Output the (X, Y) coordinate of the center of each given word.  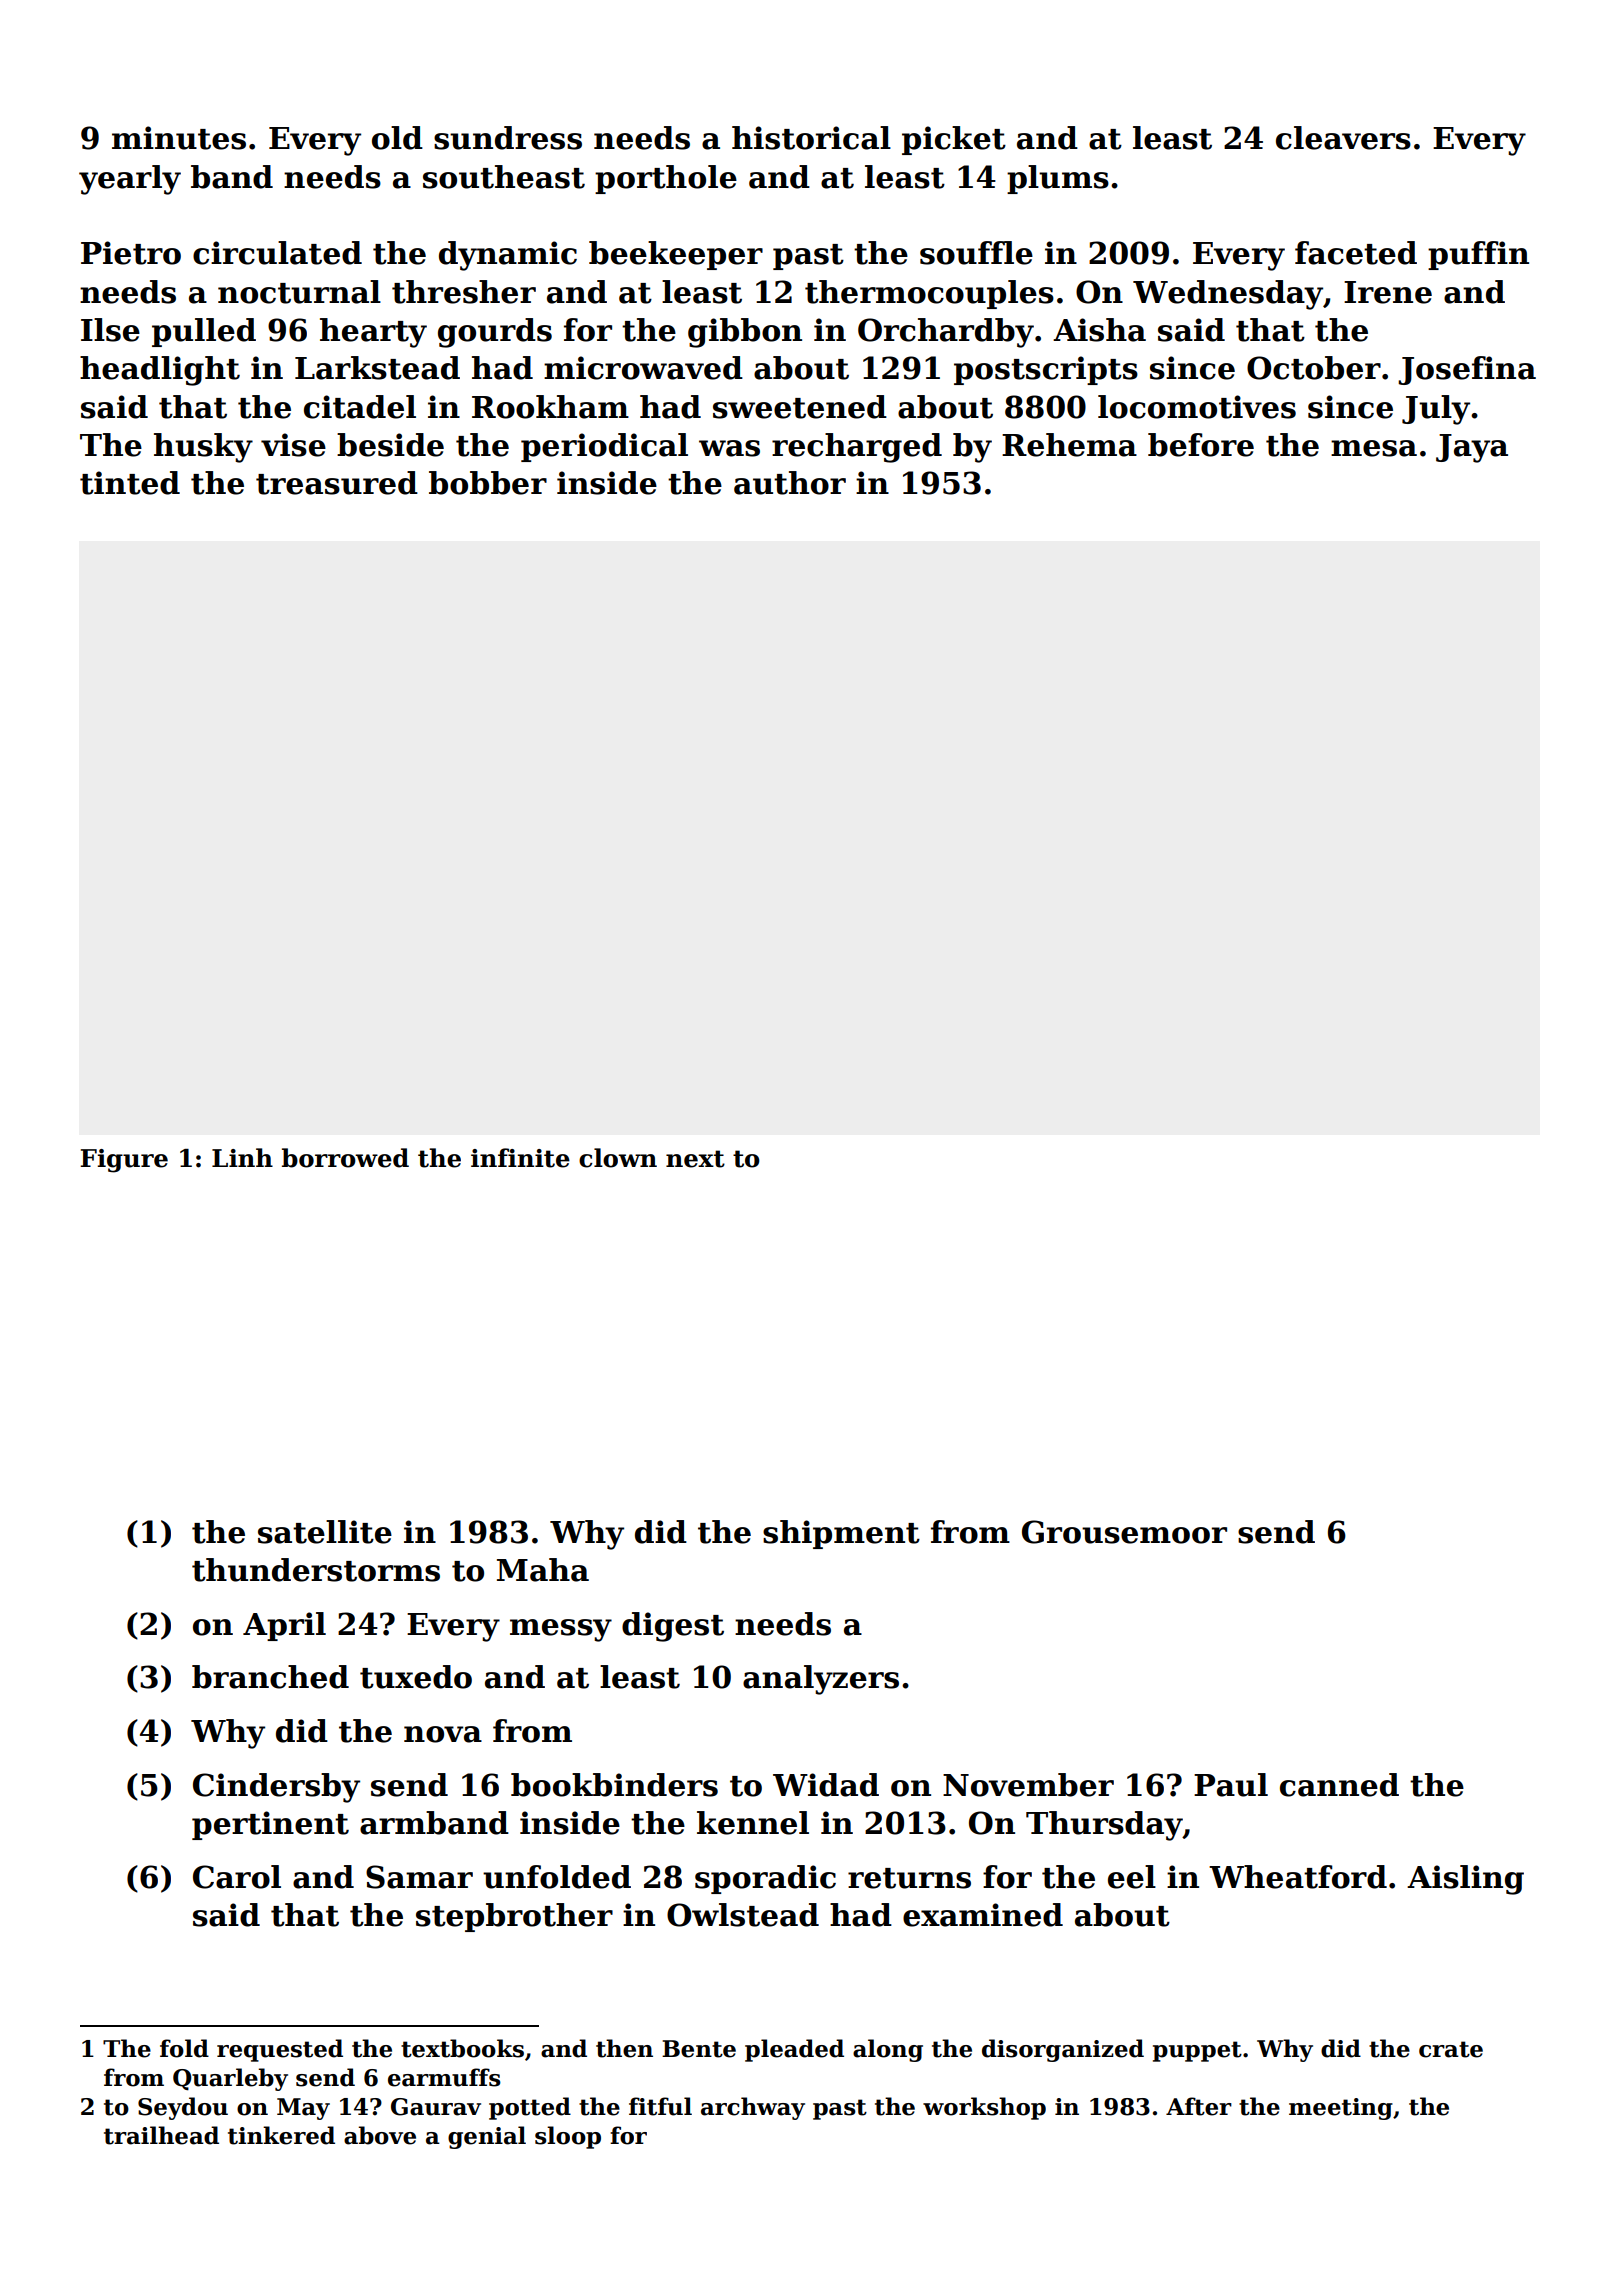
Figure (124, 1161)
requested (280, 2050)
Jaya (1472, 448)
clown (618, 1158)
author (790, 483)
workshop (984, 2108)
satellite (325, 1532)
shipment (841, 1534)
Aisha (1099, 330)
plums (1058, 179)
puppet (1197, 2051)
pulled (204, 332)
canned (1339, 1785)
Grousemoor (1124, 1532)
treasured (337, 483)
